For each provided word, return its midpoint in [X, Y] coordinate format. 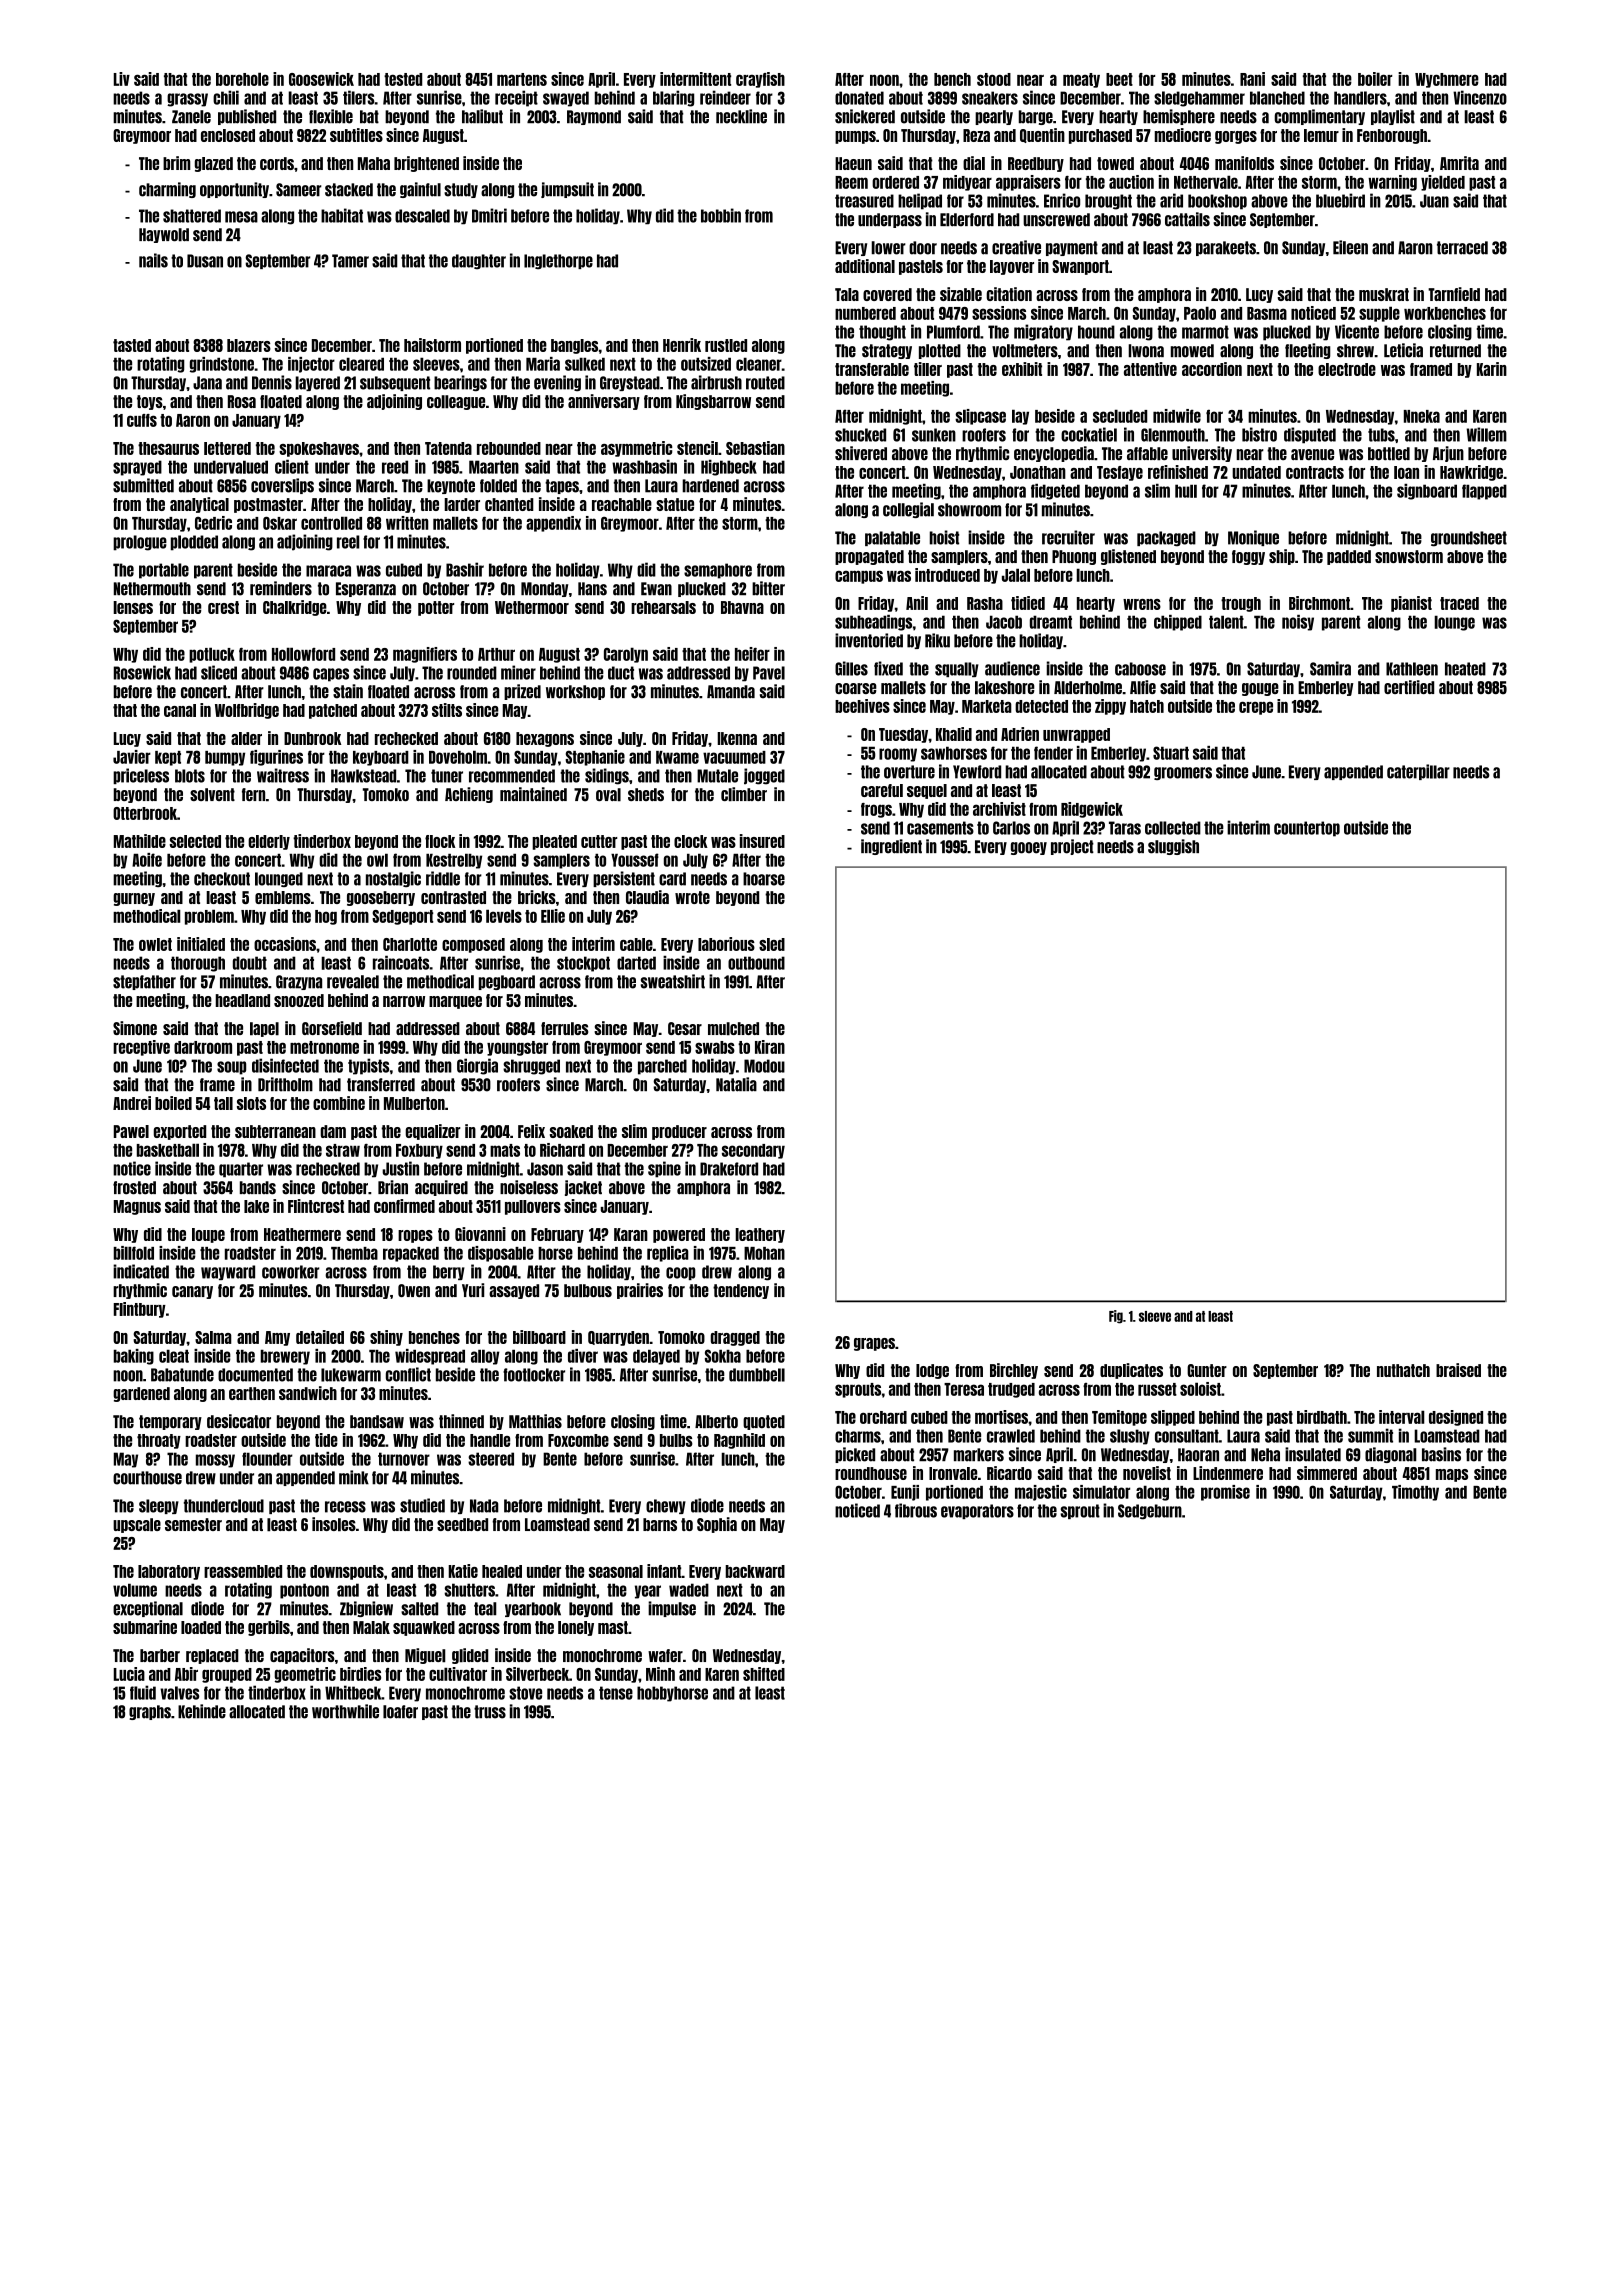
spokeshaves [319, 449]
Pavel [769, 673]
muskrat [1384, 294]
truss [490, 1712]
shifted [764, 1674]
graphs [150, 1712]
